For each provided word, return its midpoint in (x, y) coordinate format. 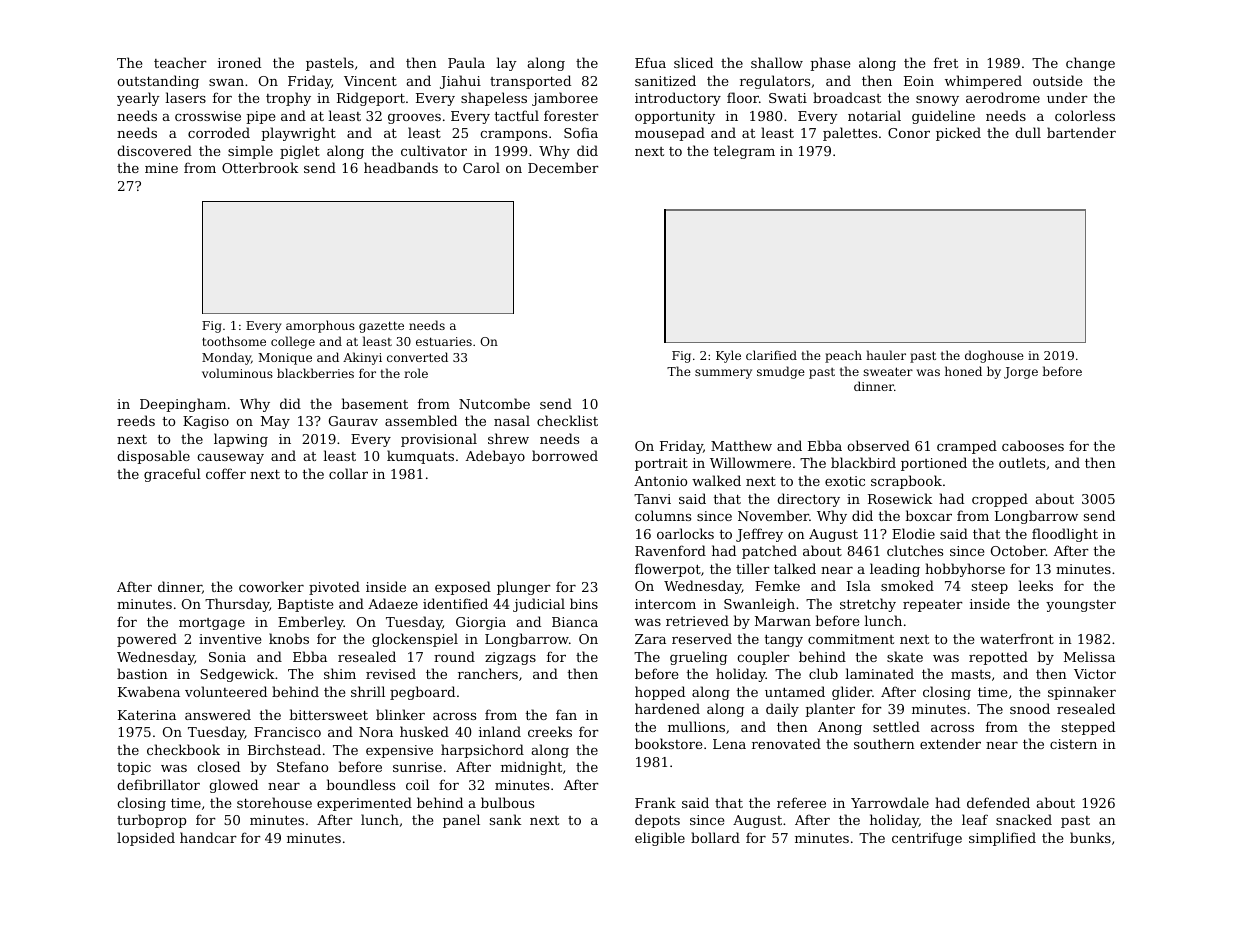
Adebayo (495, 457)
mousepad (670, 134)
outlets (1022, 462)
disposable (153, 457)
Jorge (1021, 373)
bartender (1081, 132)
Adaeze (393, 603)
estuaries (444, 341)
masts (971, 674)
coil (417, 784)
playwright (298, 134)
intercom (665, 604)
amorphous (320, 326)
